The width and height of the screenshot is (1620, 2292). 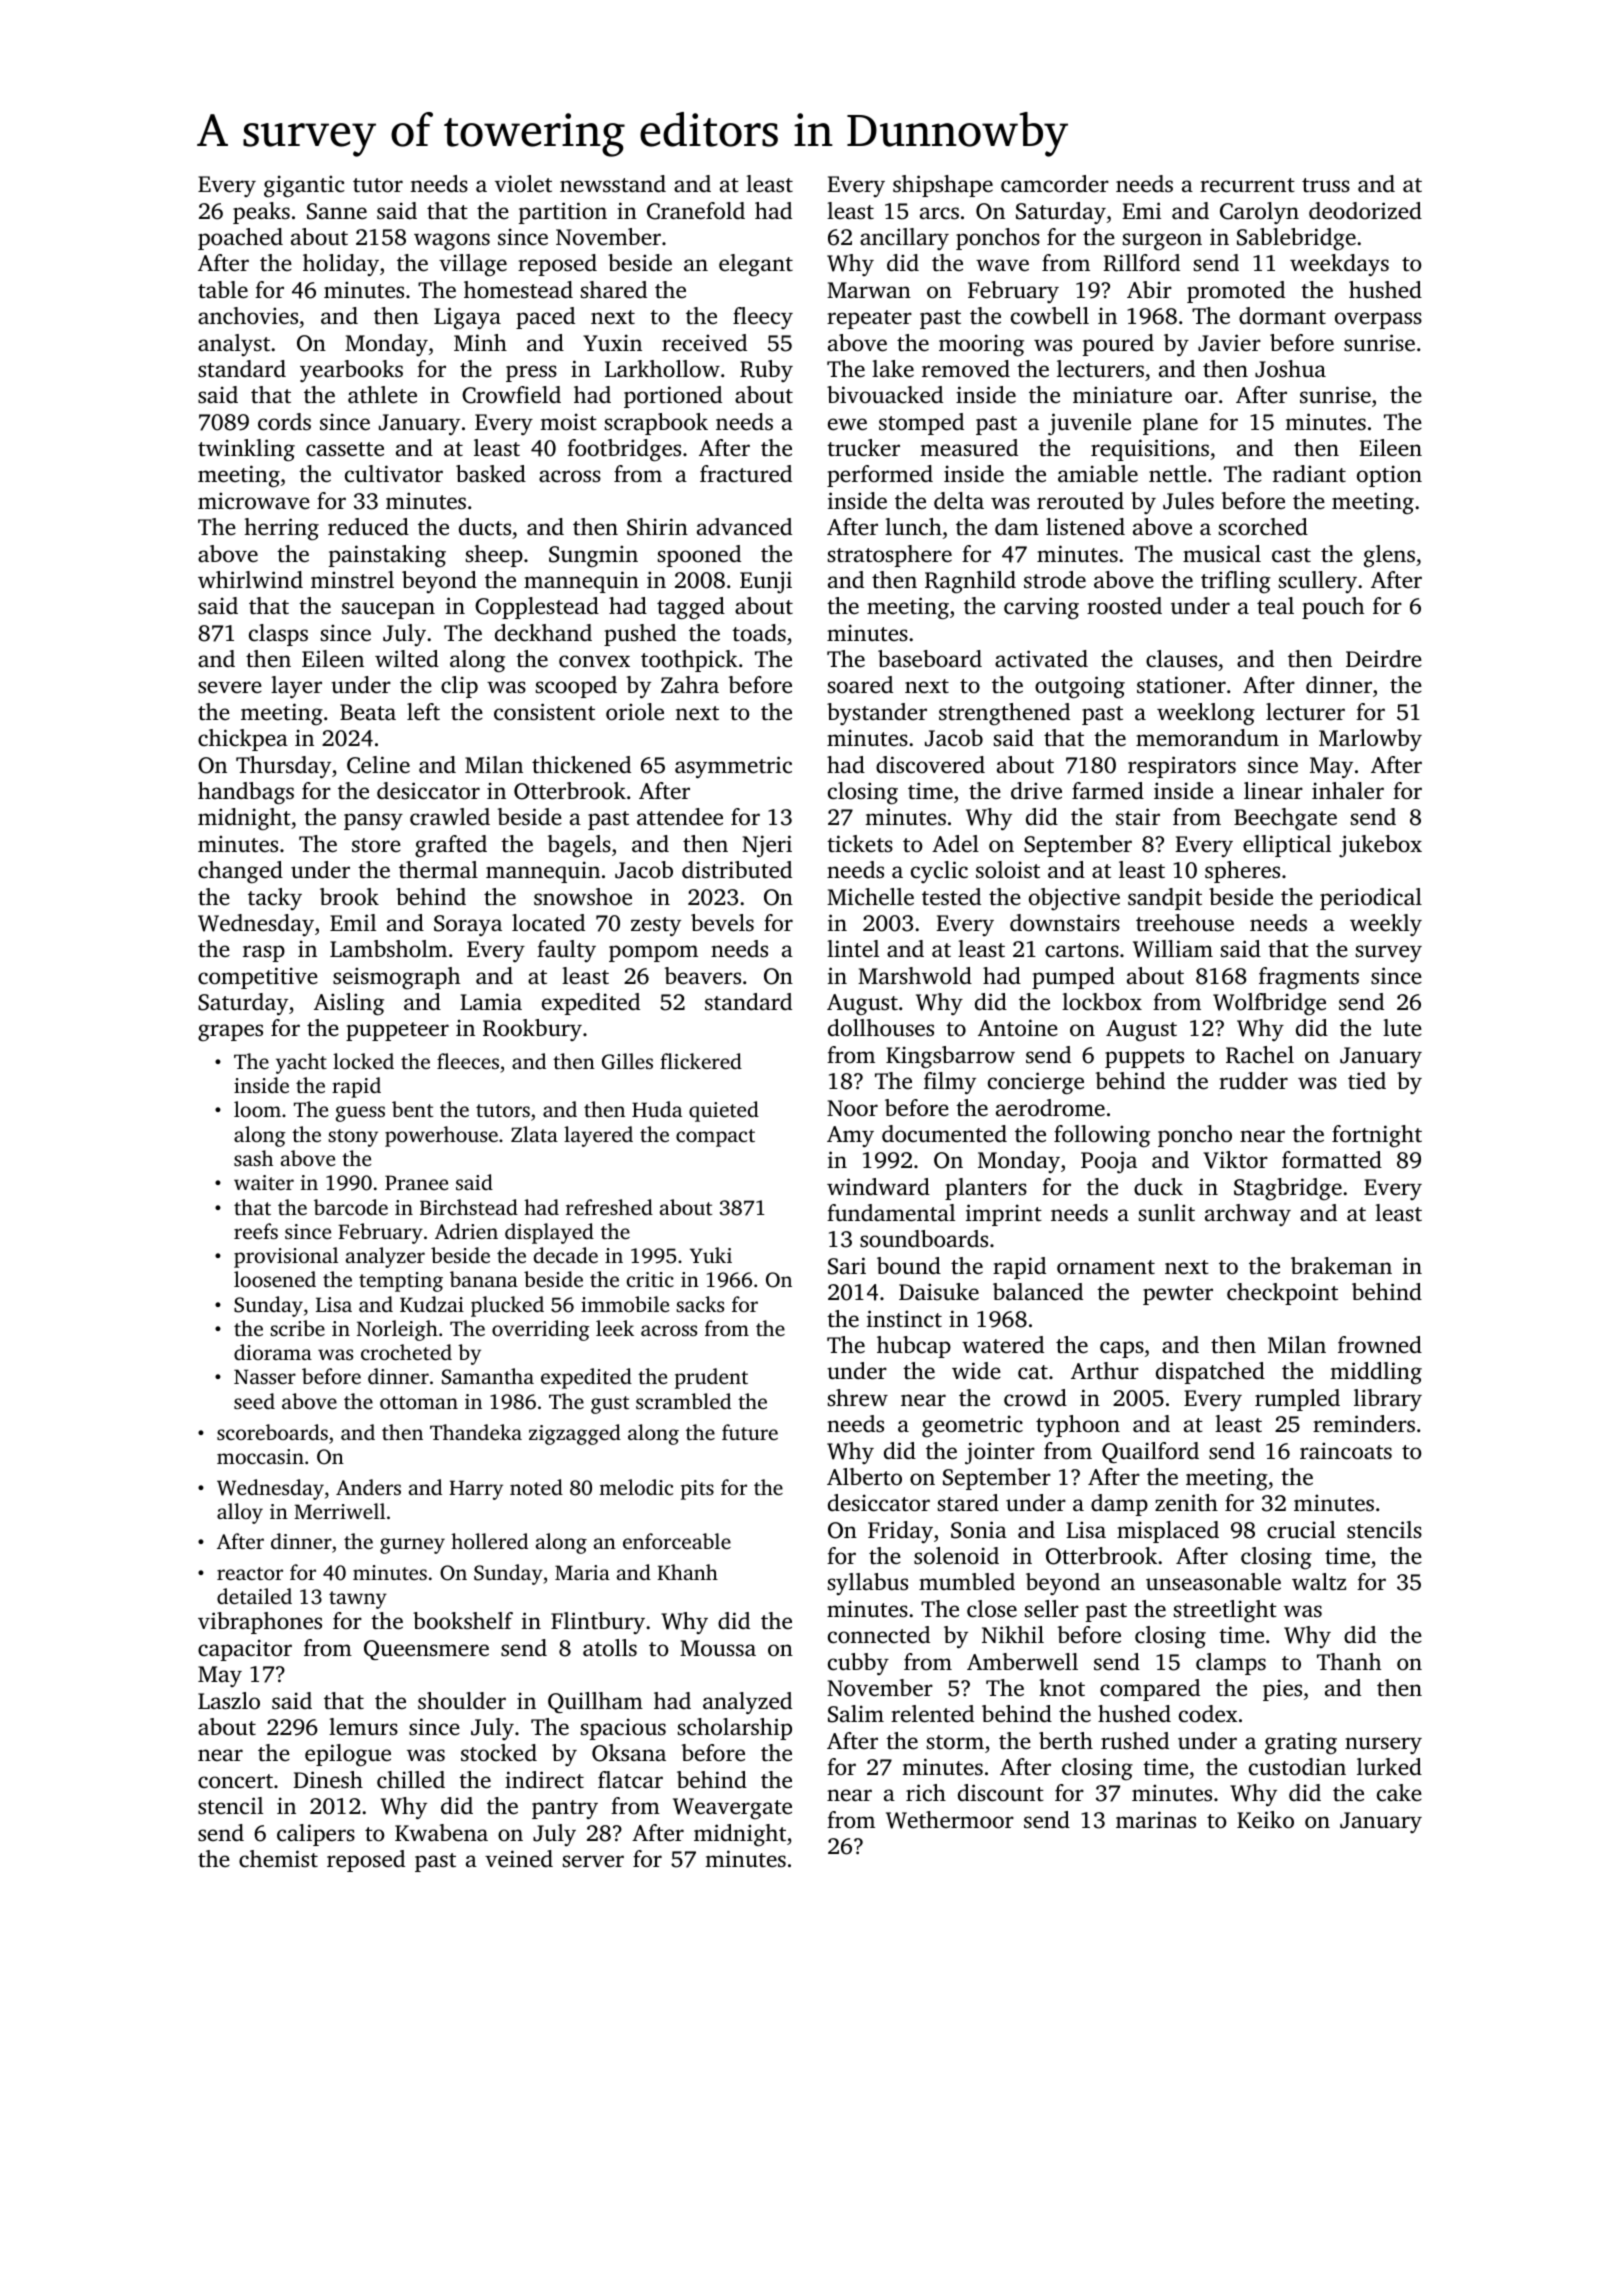 What do you see at coordinates (657, 1109) in the screenshot?
I see `Huda` at bounding box center [657, 1109].
